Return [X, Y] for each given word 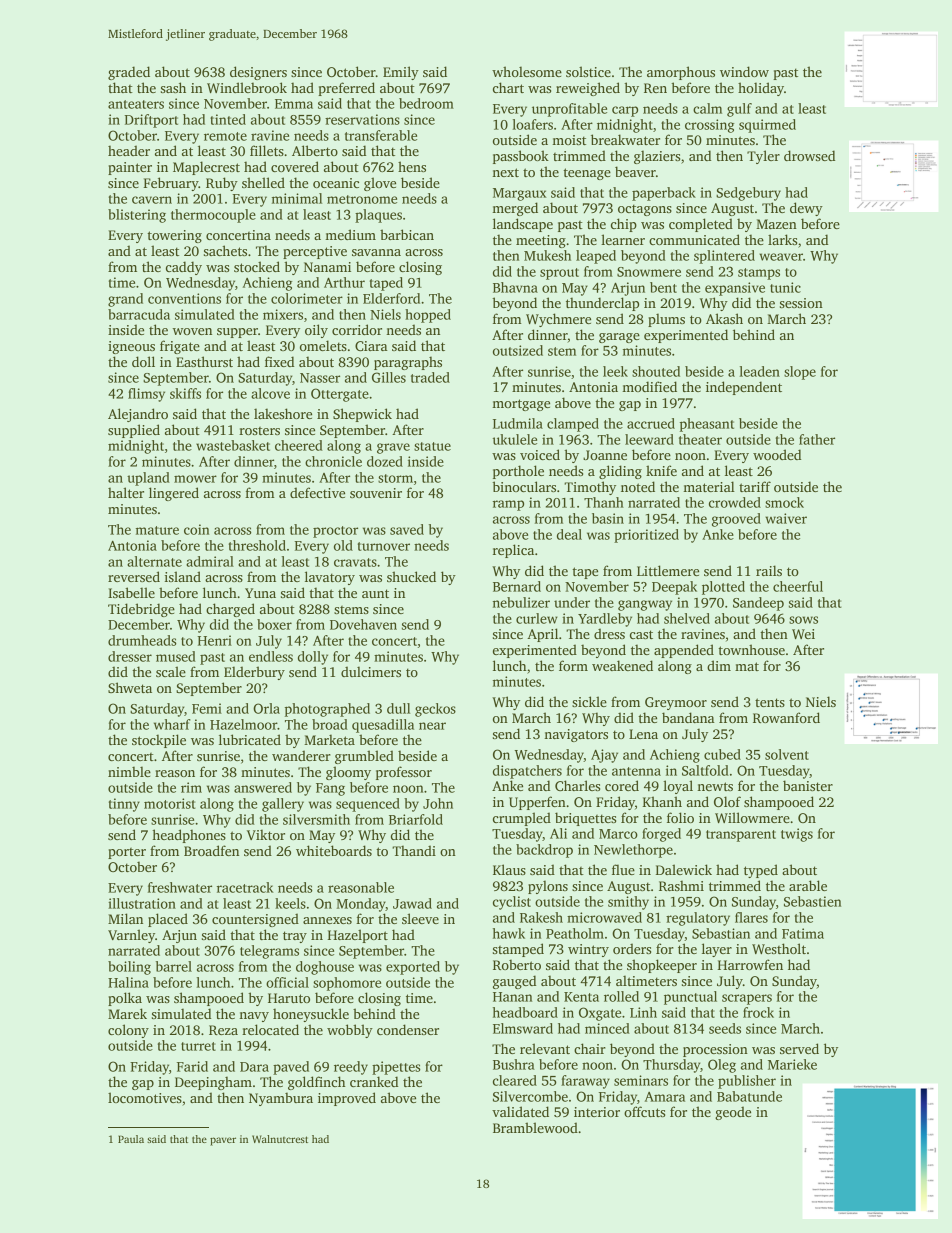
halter [126, 492]
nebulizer [521, 602]
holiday [761, 89]
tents [770, 702]
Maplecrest [206, 168]
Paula [131, 1139]
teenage [587, 174]
